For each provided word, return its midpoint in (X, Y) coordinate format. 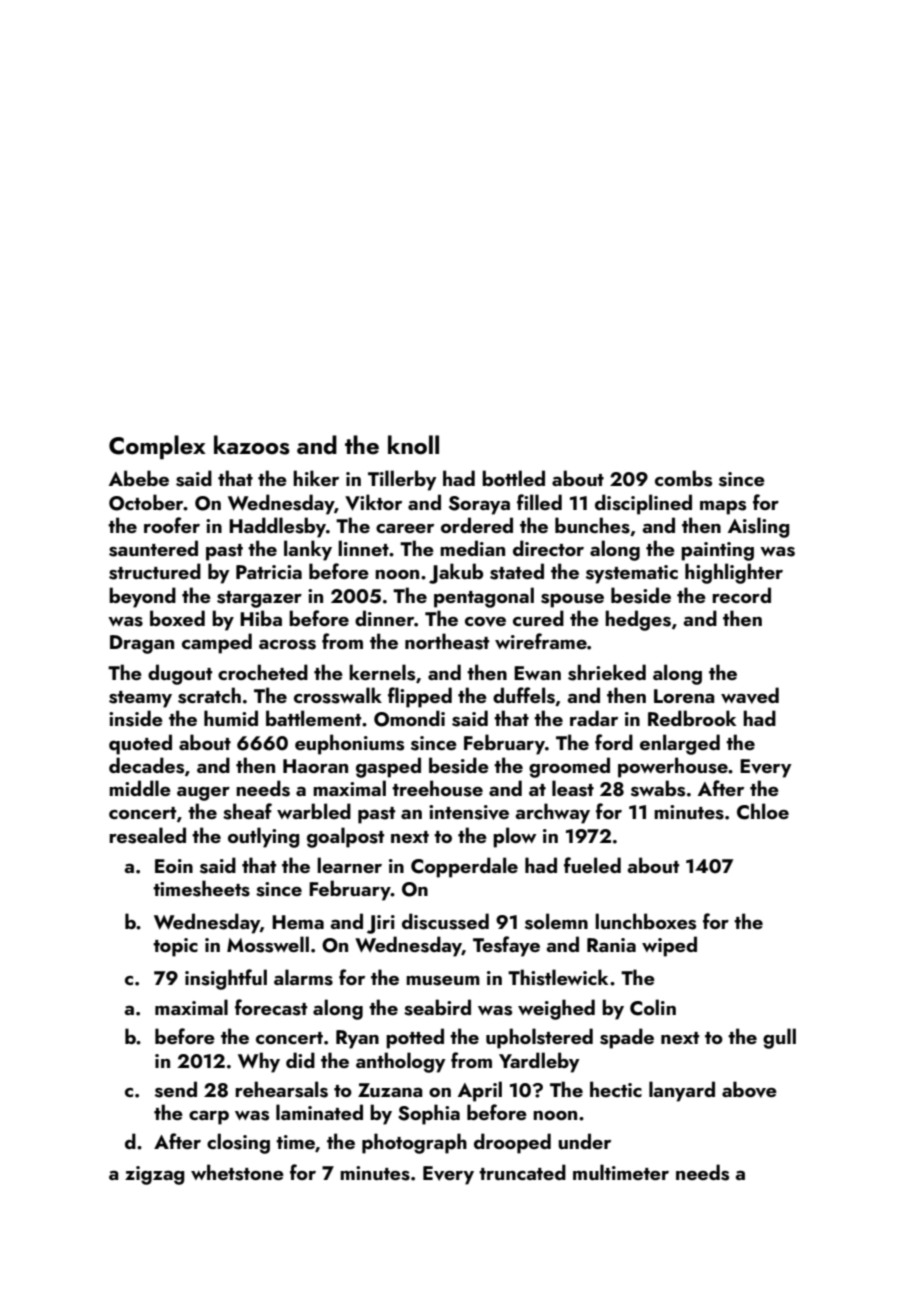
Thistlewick (558, 977)
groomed (569, 767)
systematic (632, 574)
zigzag (155, 1175)
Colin (653, 1007)
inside (136, 718)
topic (175, 947)
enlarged (680, 744)
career (405, 528)
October (146, 502)
